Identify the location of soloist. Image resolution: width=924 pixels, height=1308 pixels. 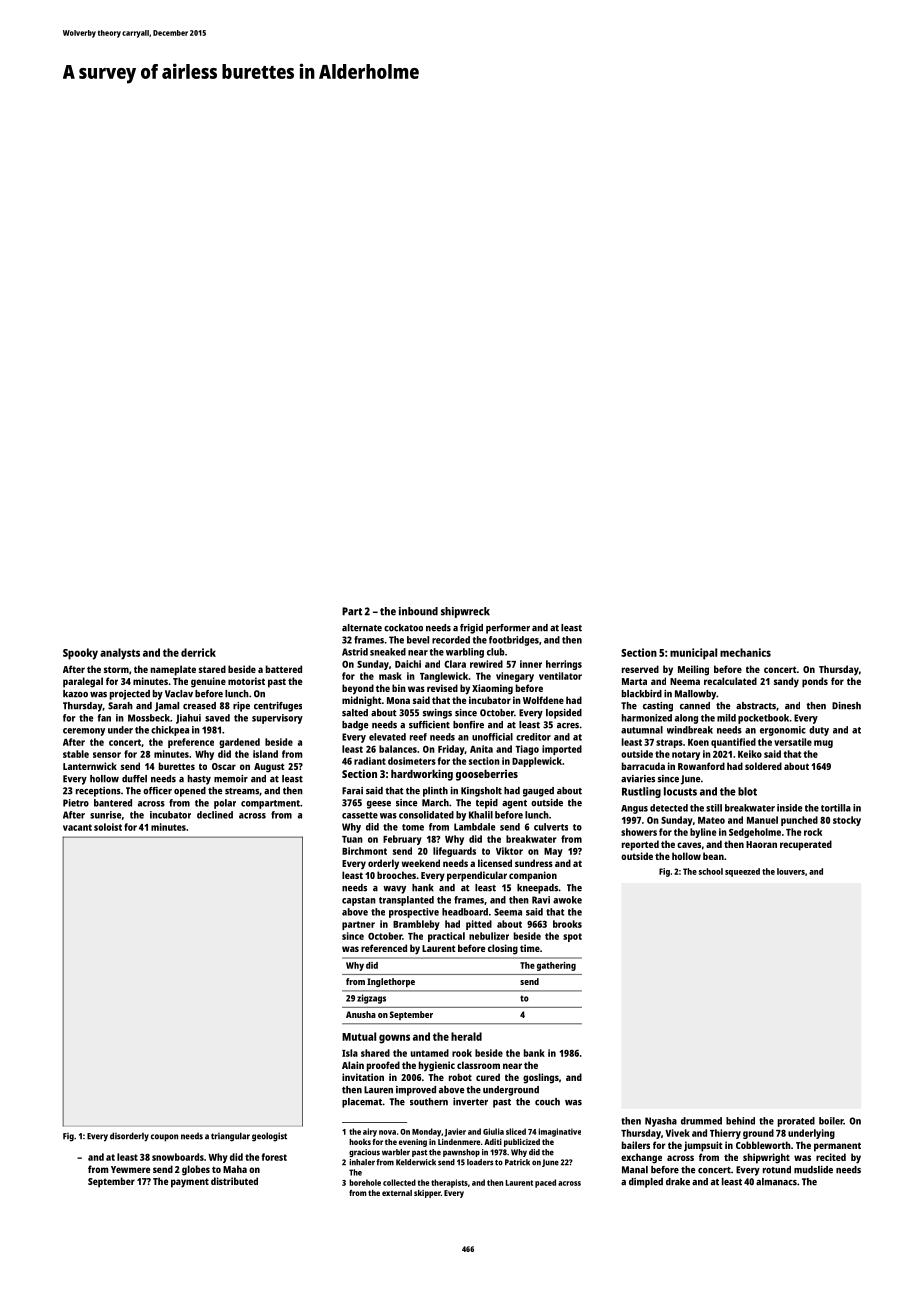
(108, 827).
